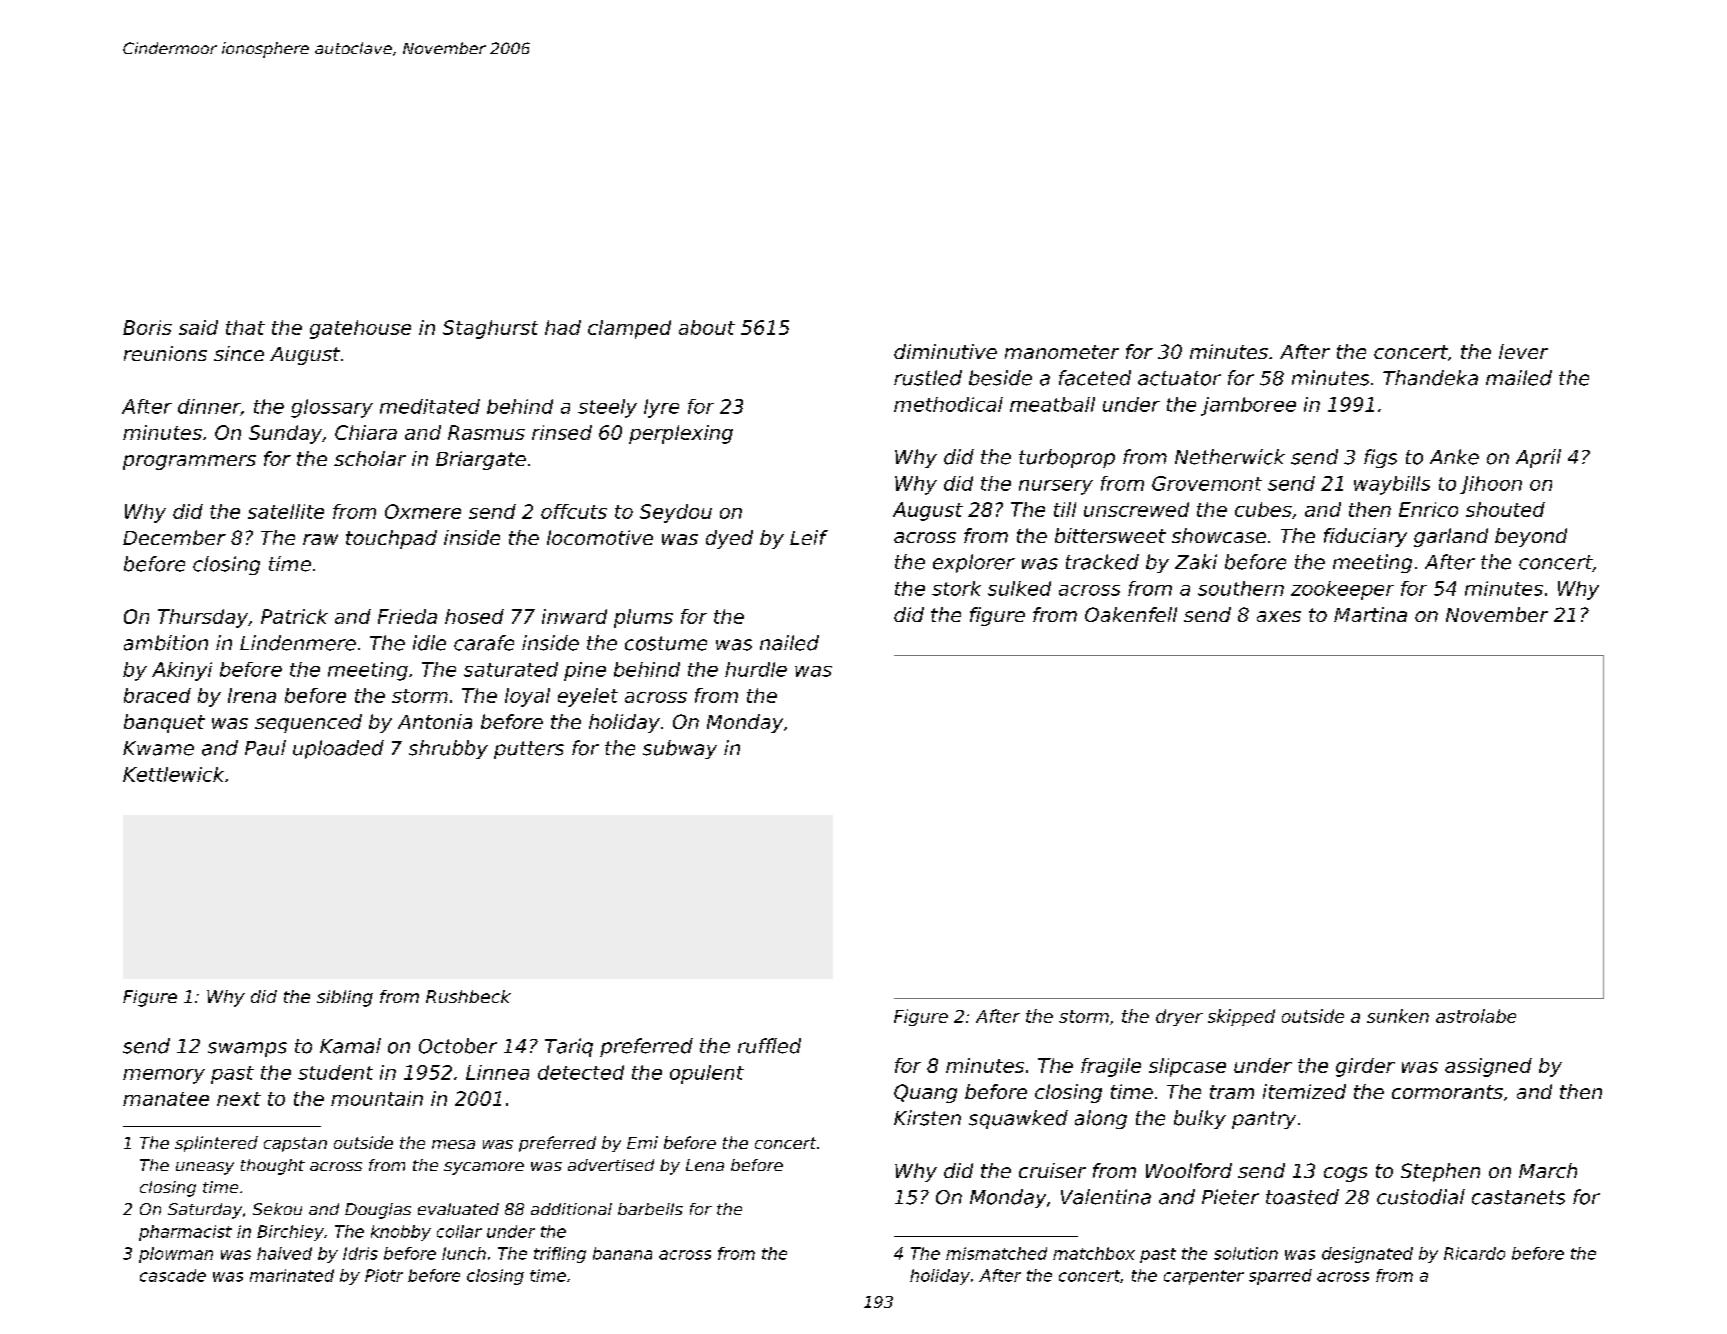 The width and height of the image is (1727, 1334). I want to click on shouted, so click(1505, 509).
